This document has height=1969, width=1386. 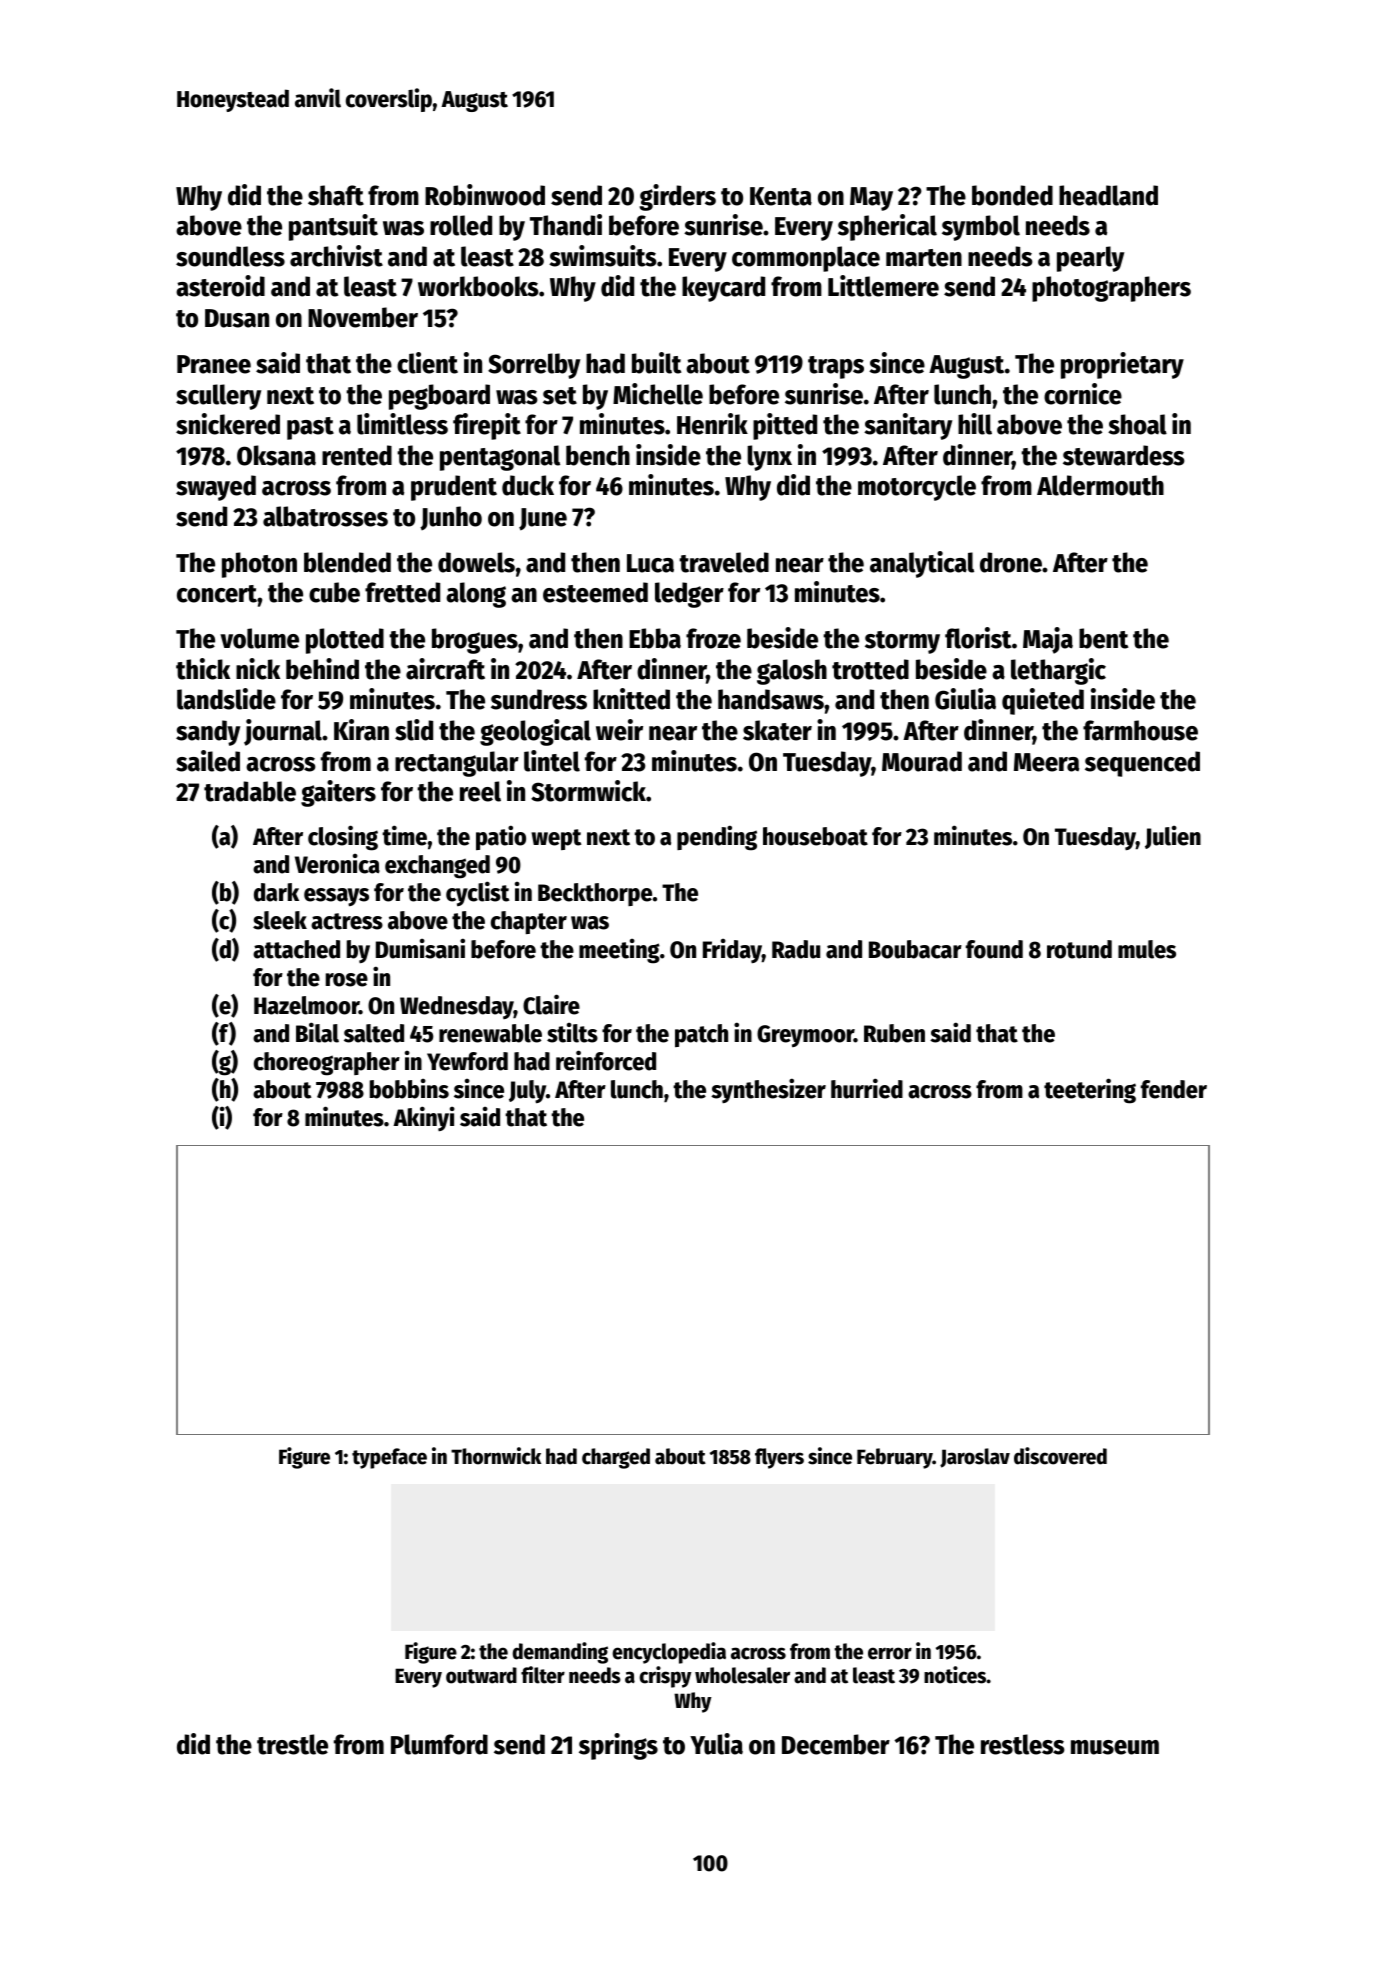 What do you see at coordinates (768, 1090) in the document?
I see `synthesizer` at bounding box center [768, 1090].
